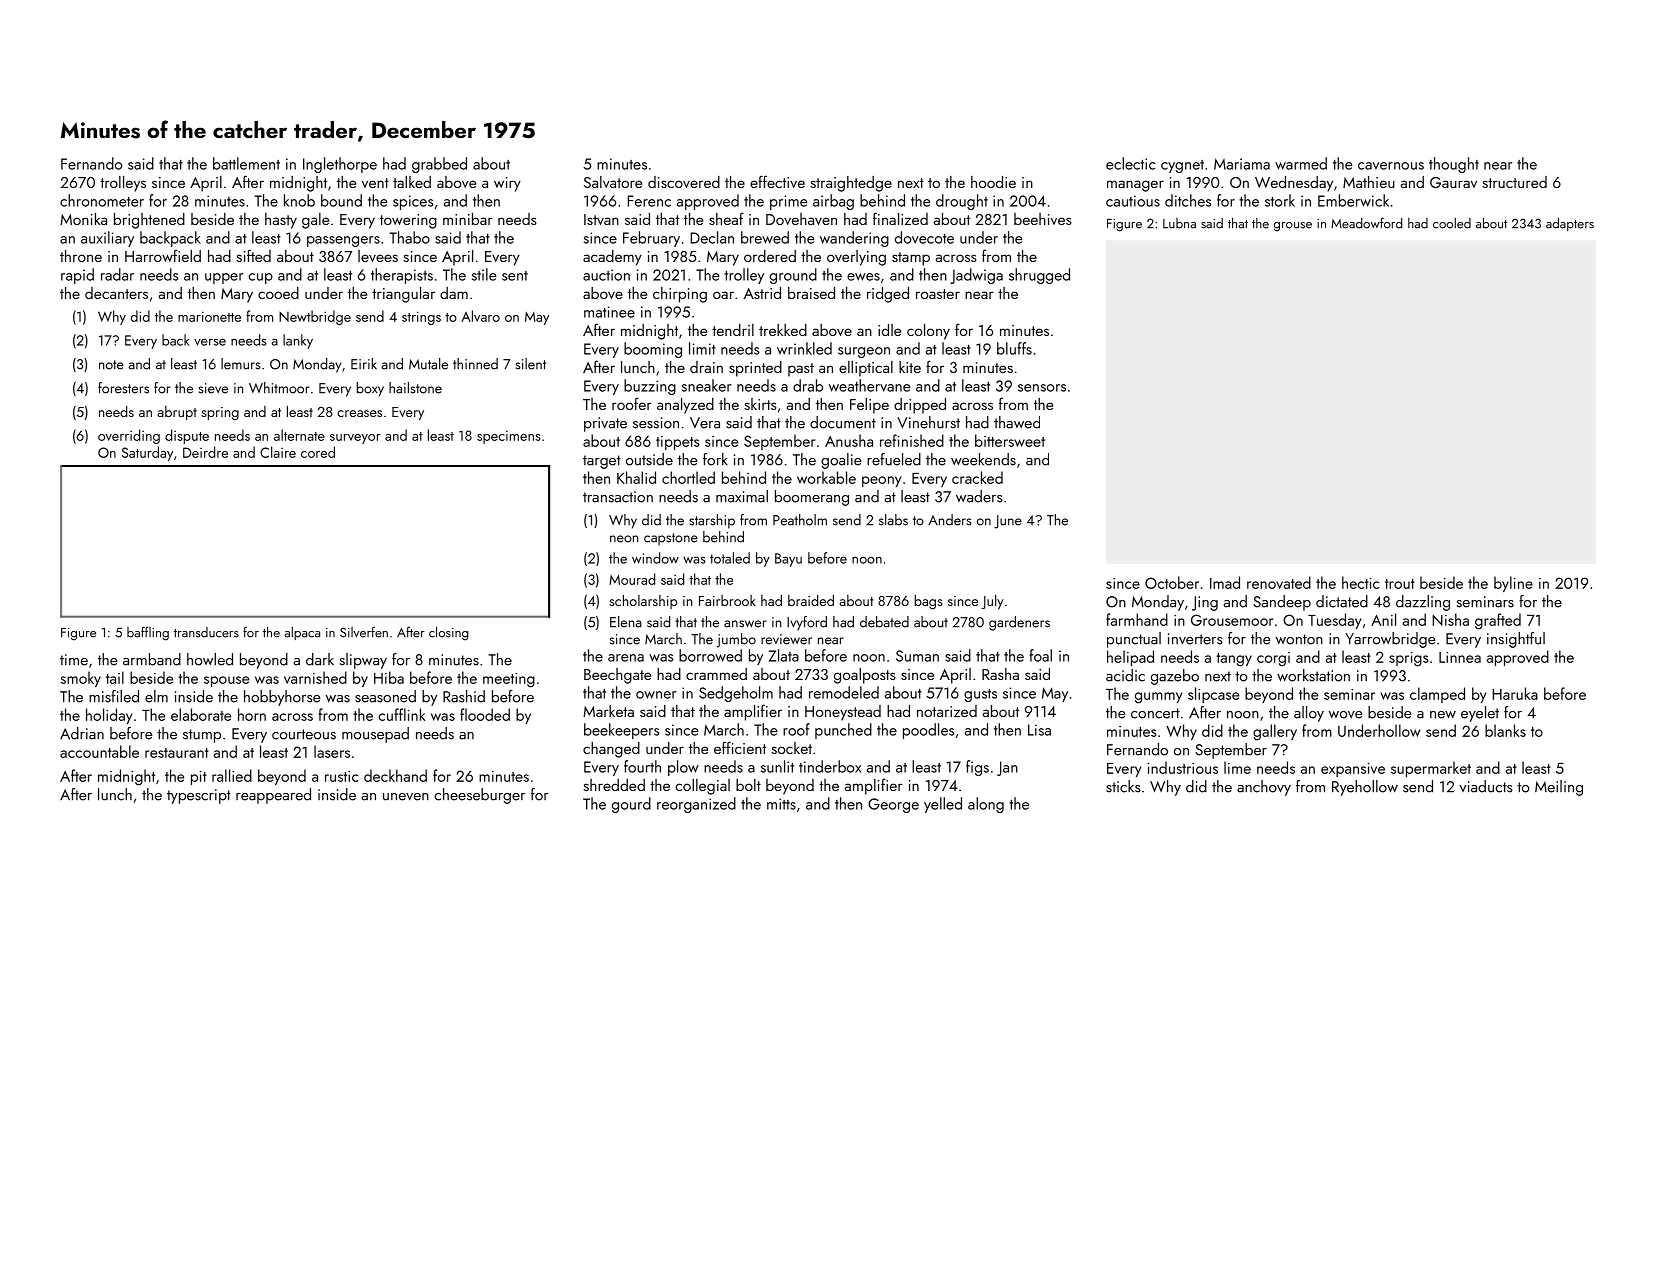 The width and height of the document is (1656, 1279). I want to click on ridged, so click(888, 295).
